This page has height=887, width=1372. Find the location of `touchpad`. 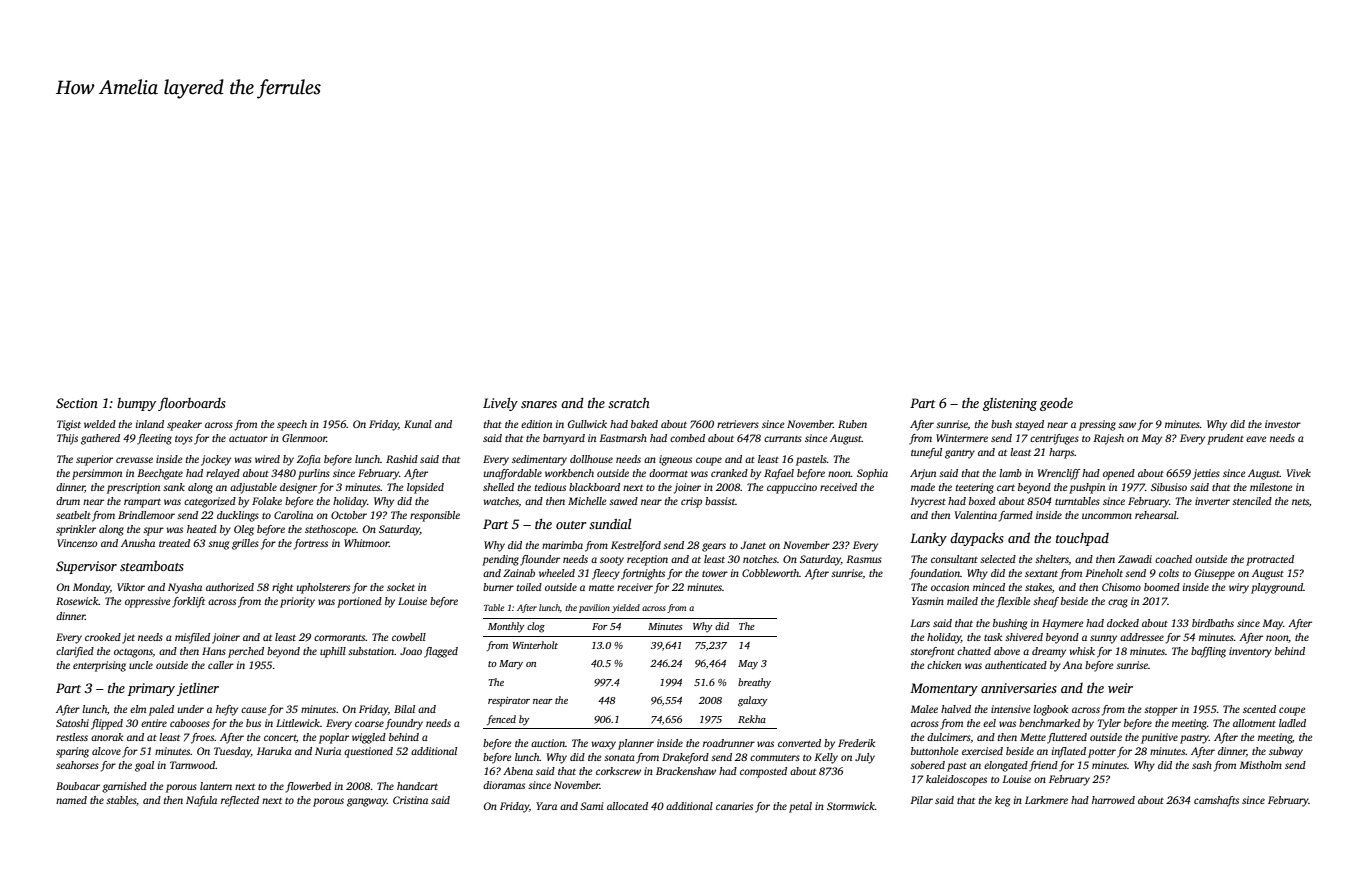

touchpad is located at coordinates (1082, 539).
